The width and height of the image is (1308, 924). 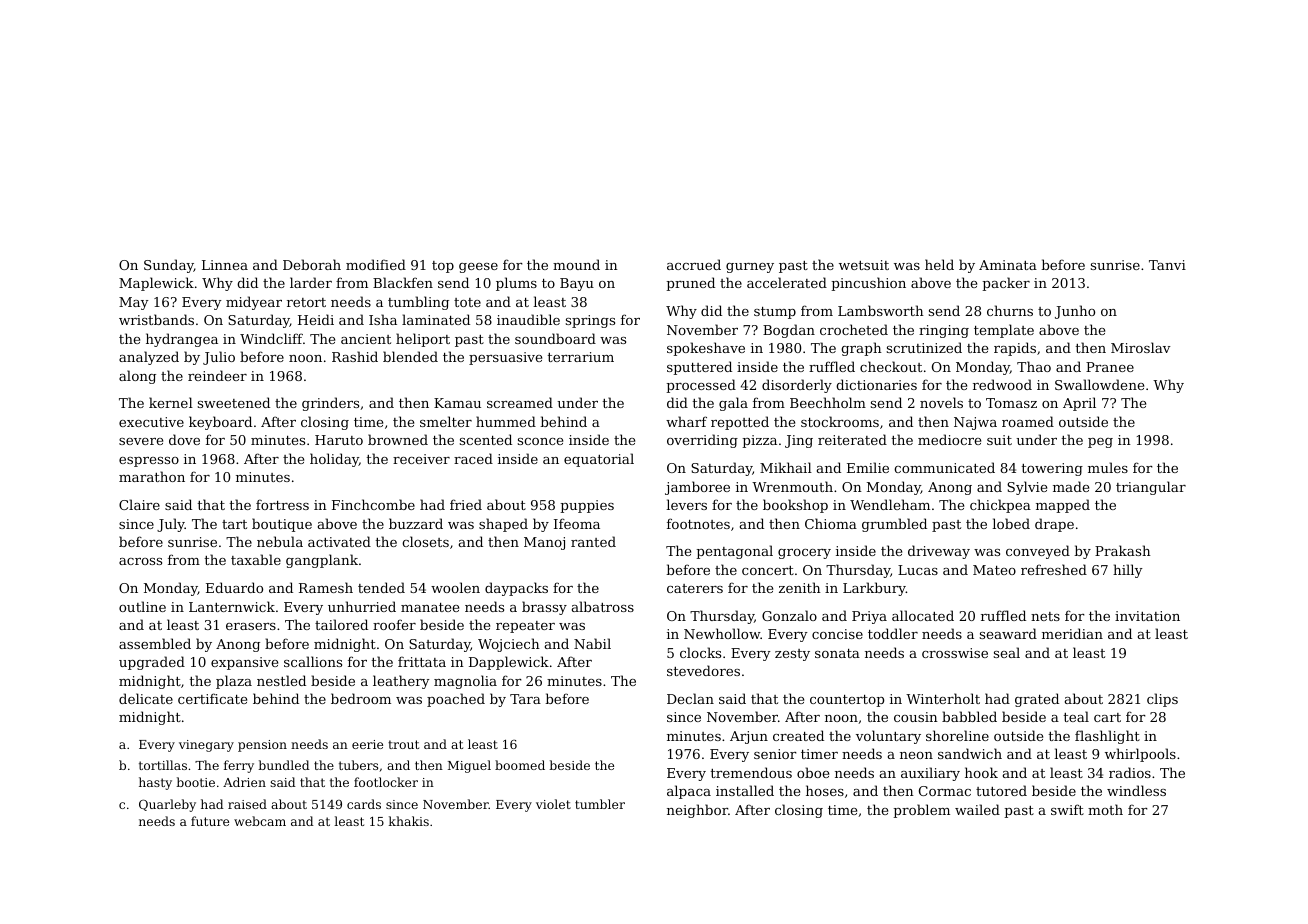 What do you see at coordinates (1063, 506) in the image?
I see `mapped` at bounding box center [1063, 506].
